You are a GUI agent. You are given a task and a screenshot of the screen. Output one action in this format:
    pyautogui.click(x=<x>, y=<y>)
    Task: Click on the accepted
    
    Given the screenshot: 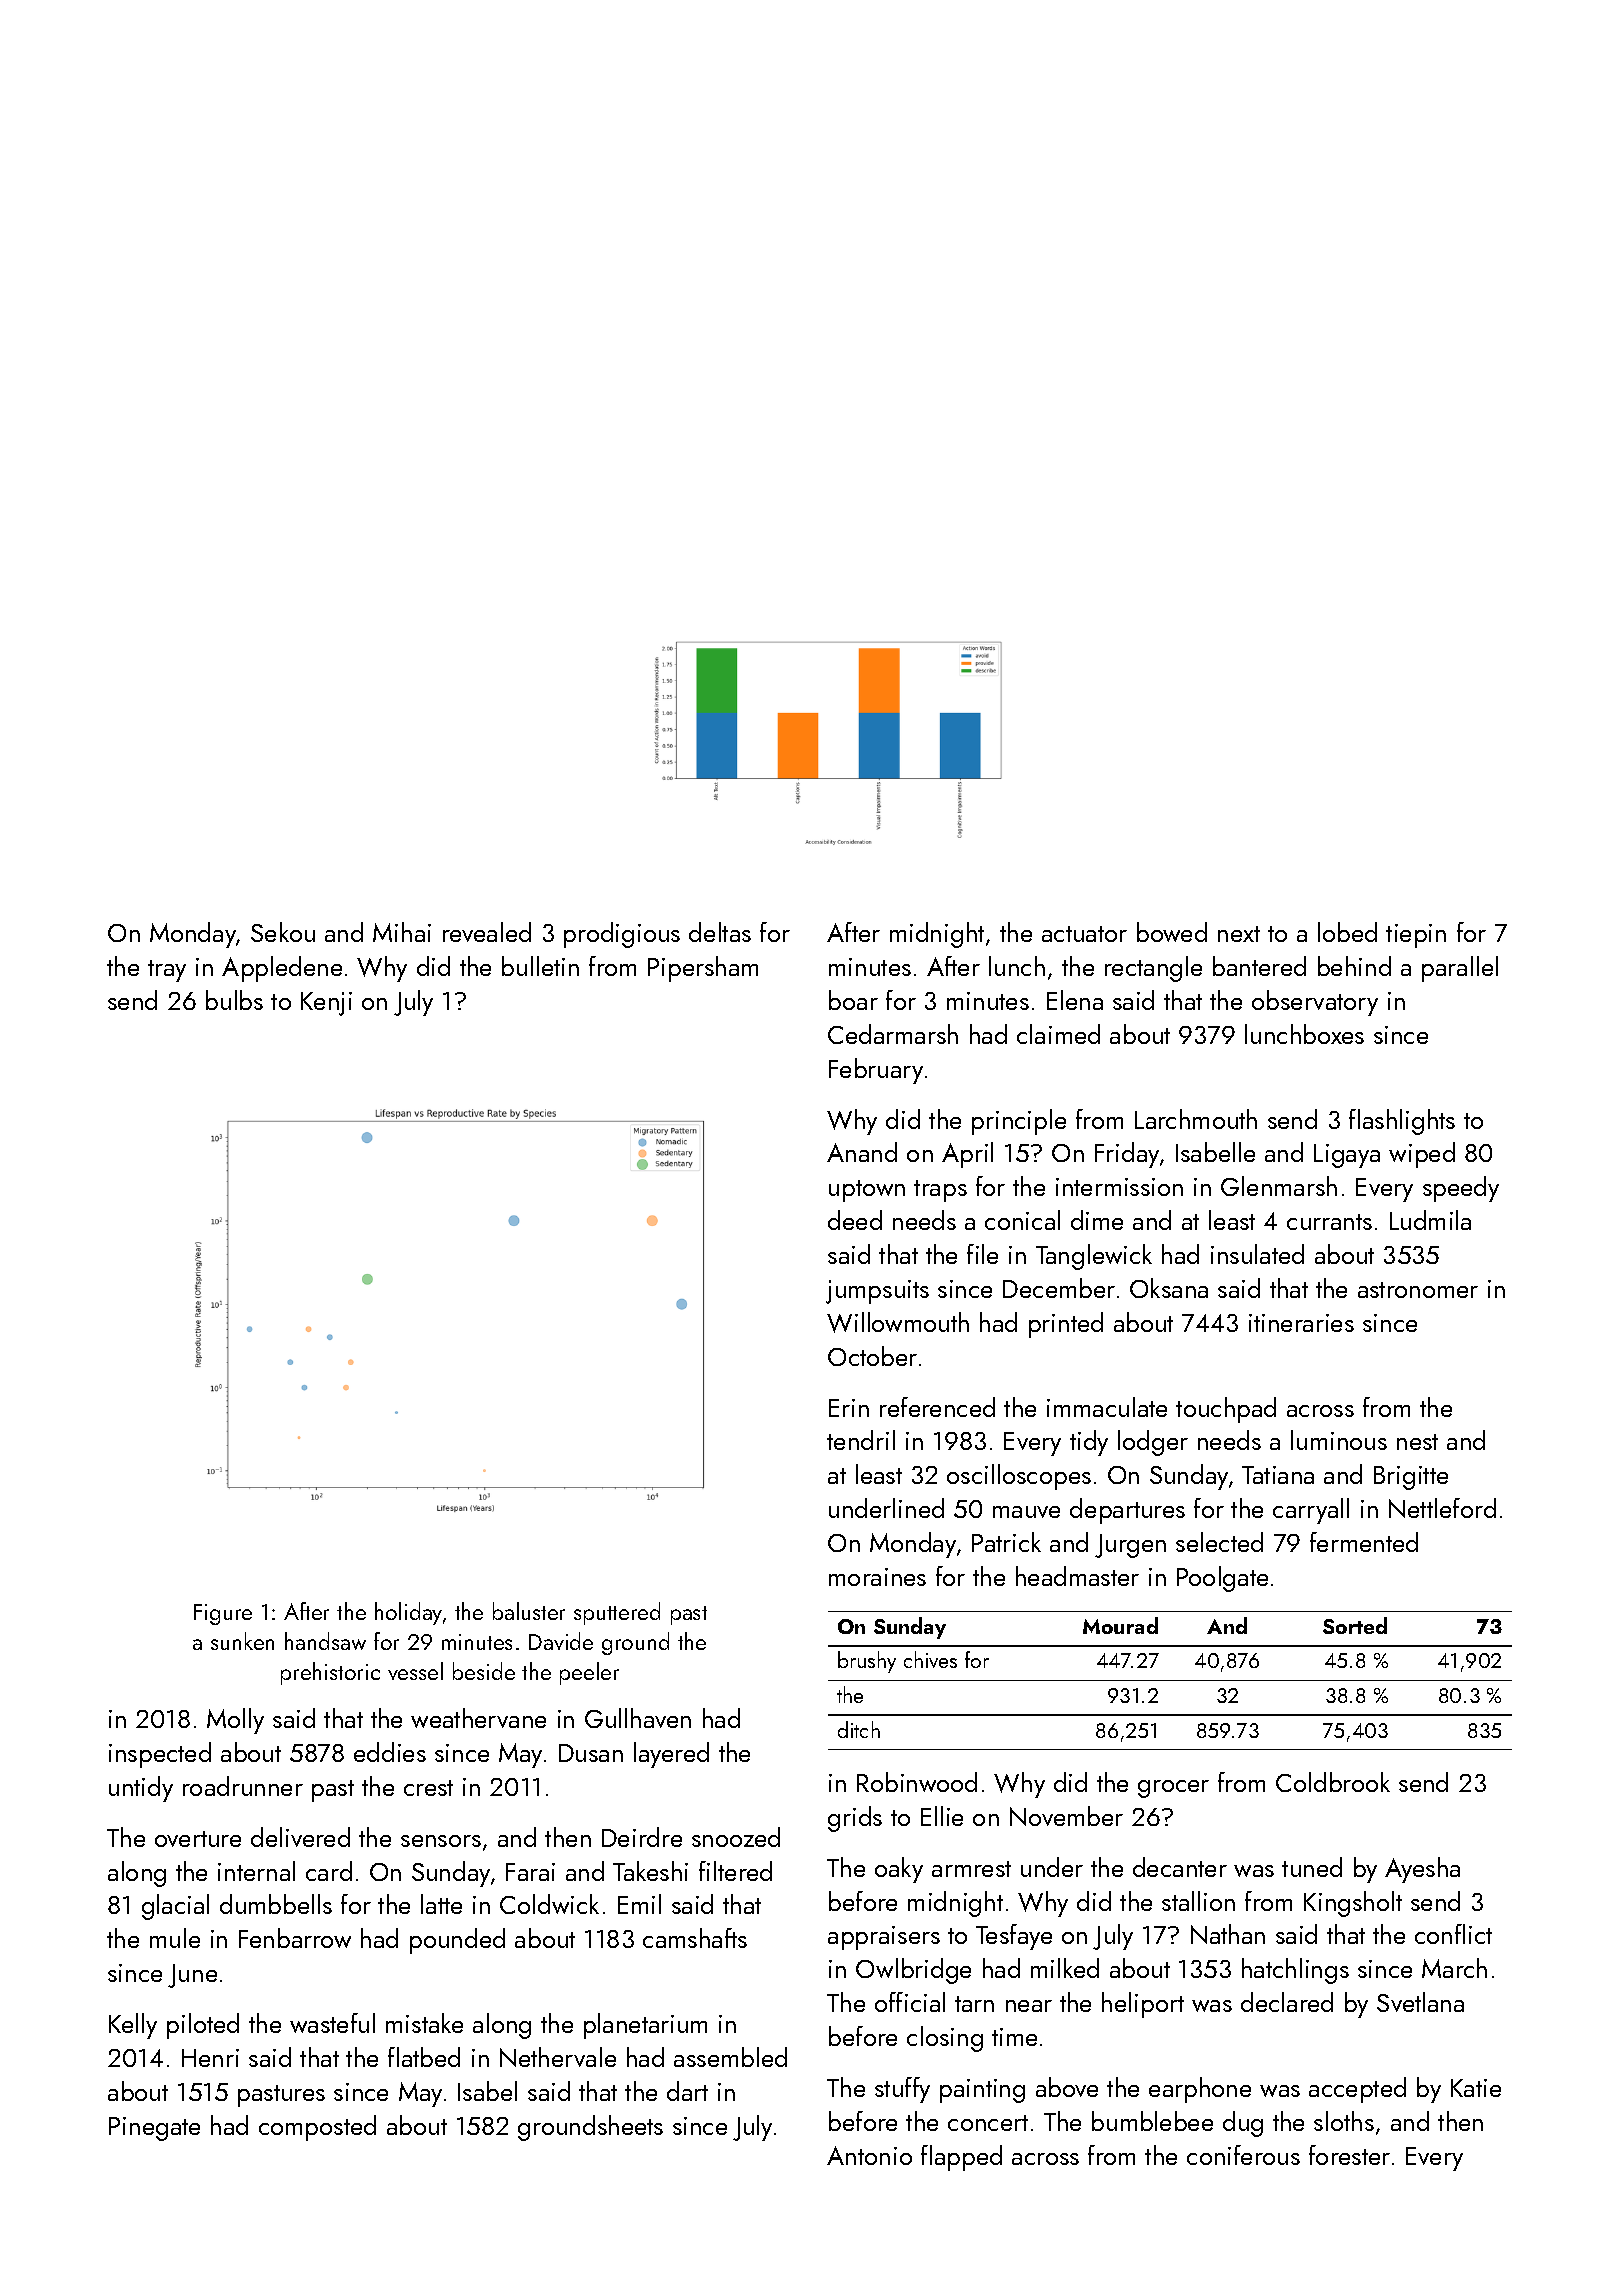 What is the action you would take?
    pyautogui.click(x=1357, y=2090)
